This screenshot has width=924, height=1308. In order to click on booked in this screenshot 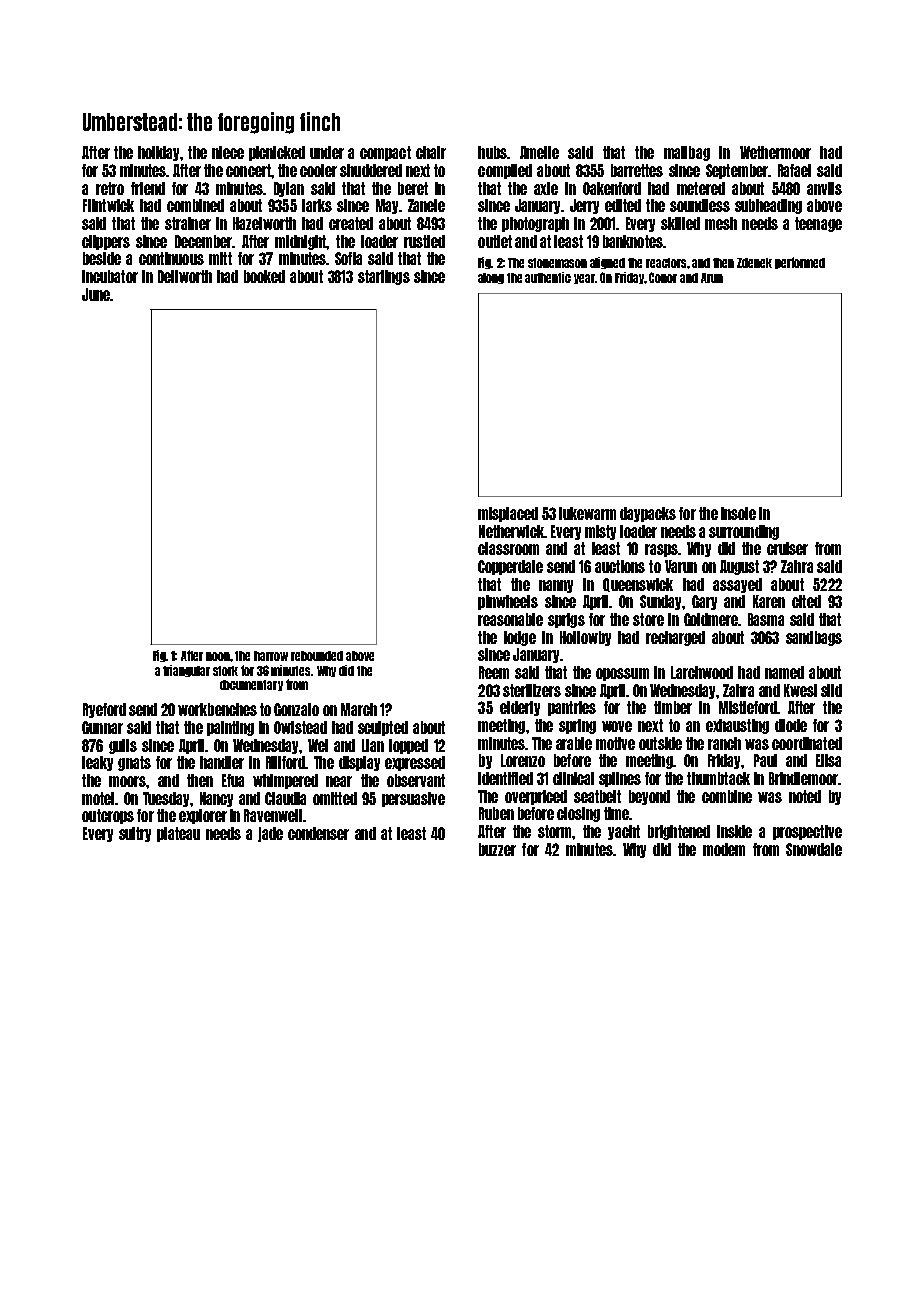, I will do `click(264, 276)`.
